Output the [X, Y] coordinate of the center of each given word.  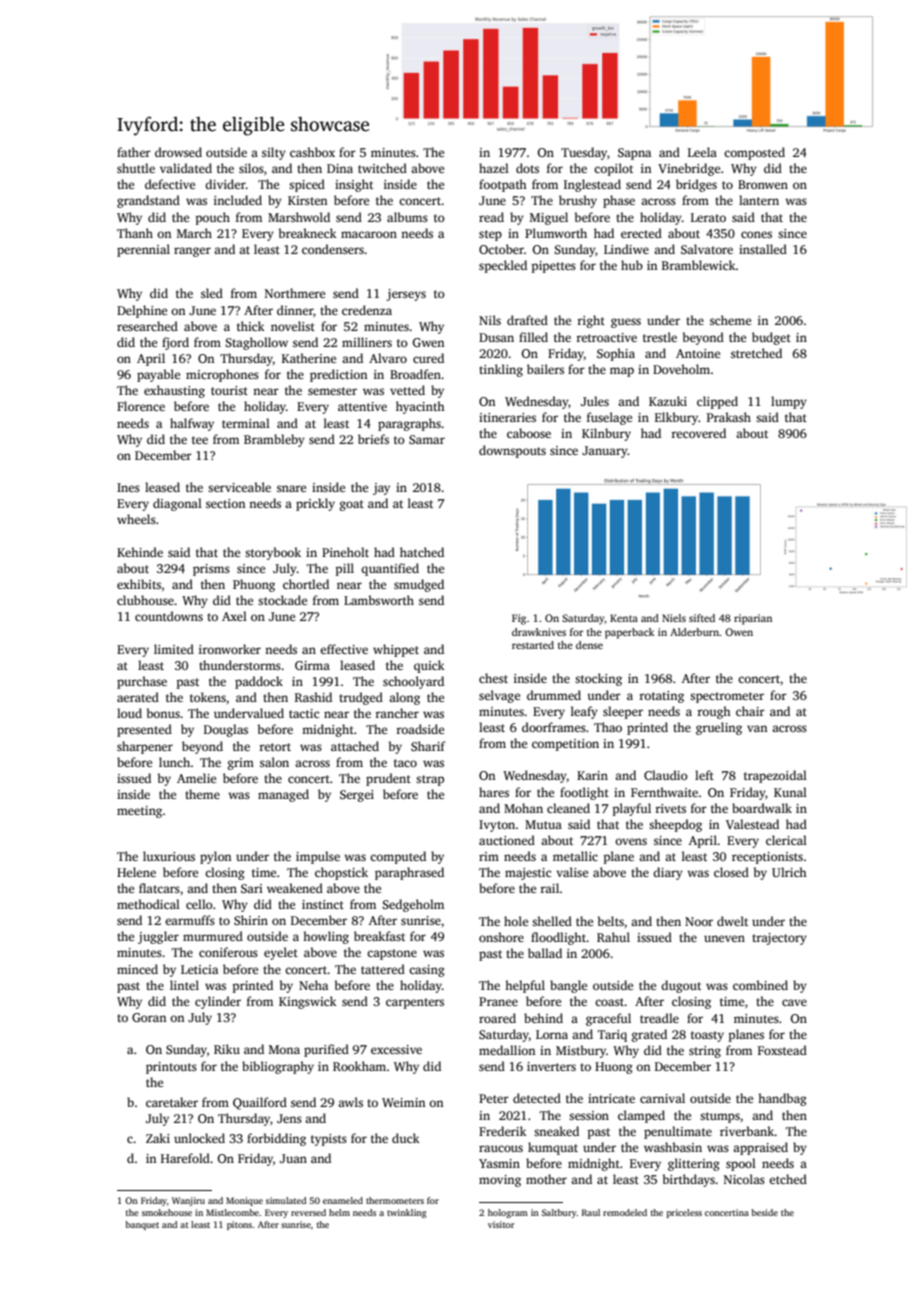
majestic [528, 874]
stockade [282, 600]
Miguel [549, 218]
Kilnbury [606, 434]
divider [225, 184]
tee [200, 440]
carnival [662, 1098]
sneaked [556, 1131]
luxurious [169, 856]
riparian [753, 619]
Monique [244, 1201]
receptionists [767, 858]
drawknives [539, 632]
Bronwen [763, 184]
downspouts [512, 451]
